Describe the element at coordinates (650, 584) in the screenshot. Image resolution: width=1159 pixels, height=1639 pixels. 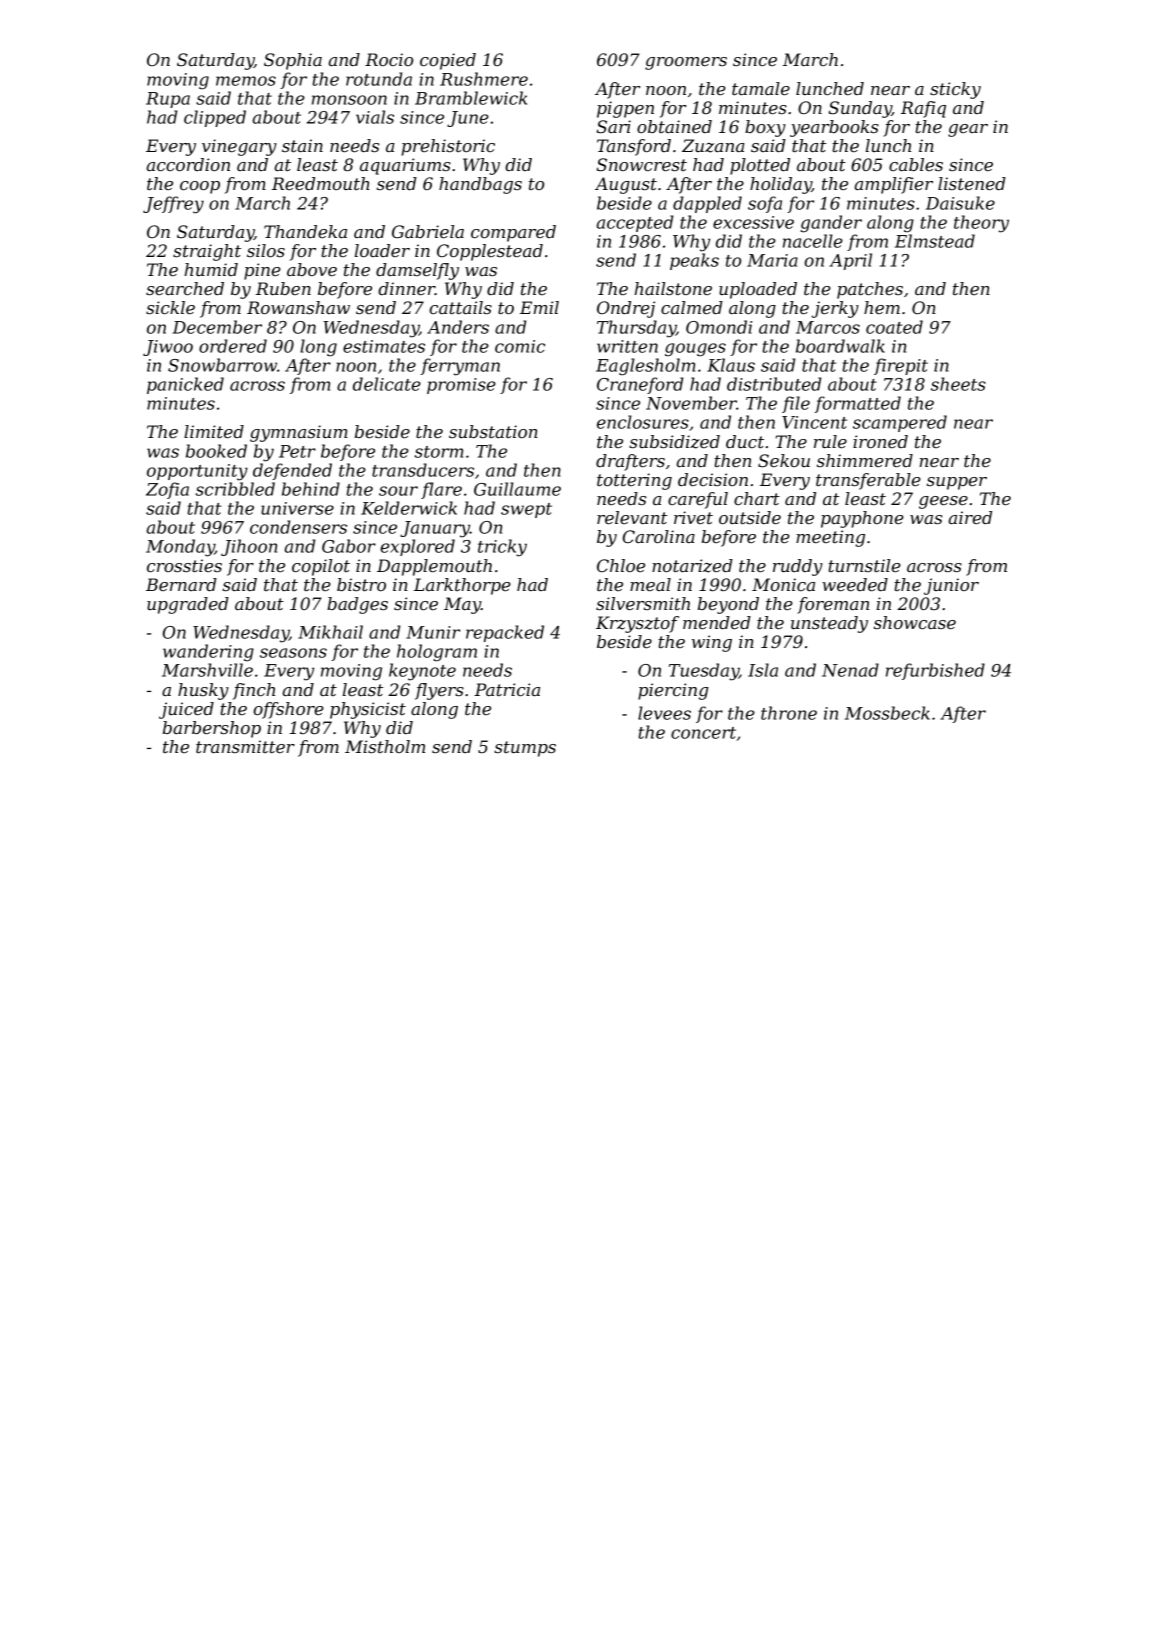
I see `meal` at that location.
